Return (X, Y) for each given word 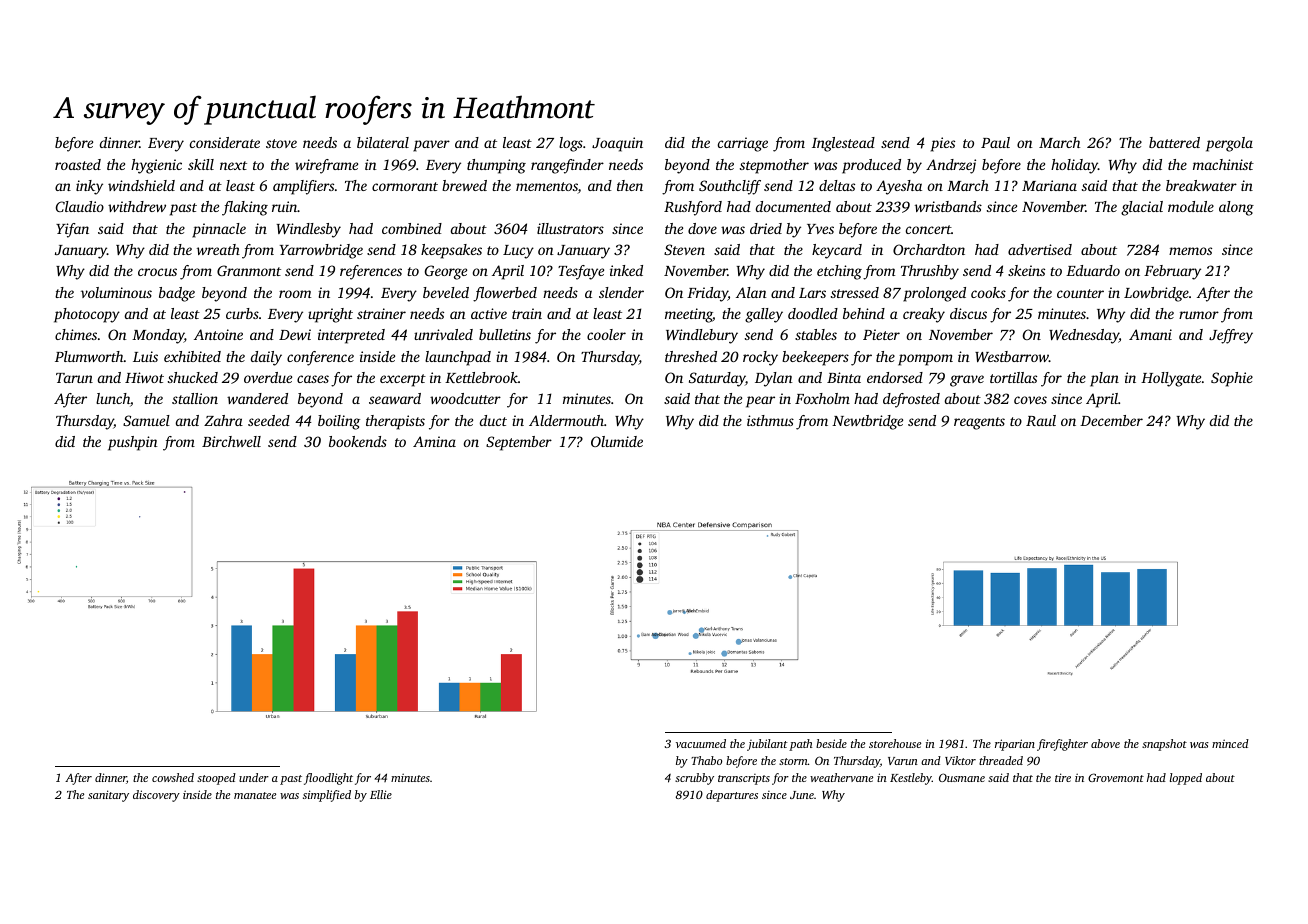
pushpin (133, 443)
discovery (156, 796)
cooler (606, 334)
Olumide (617, 441)
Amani (1150, 334)
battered (1174, 142)
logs (571, 144)
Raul (1041, 420)
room (295, 294)
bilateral (383, 142)
